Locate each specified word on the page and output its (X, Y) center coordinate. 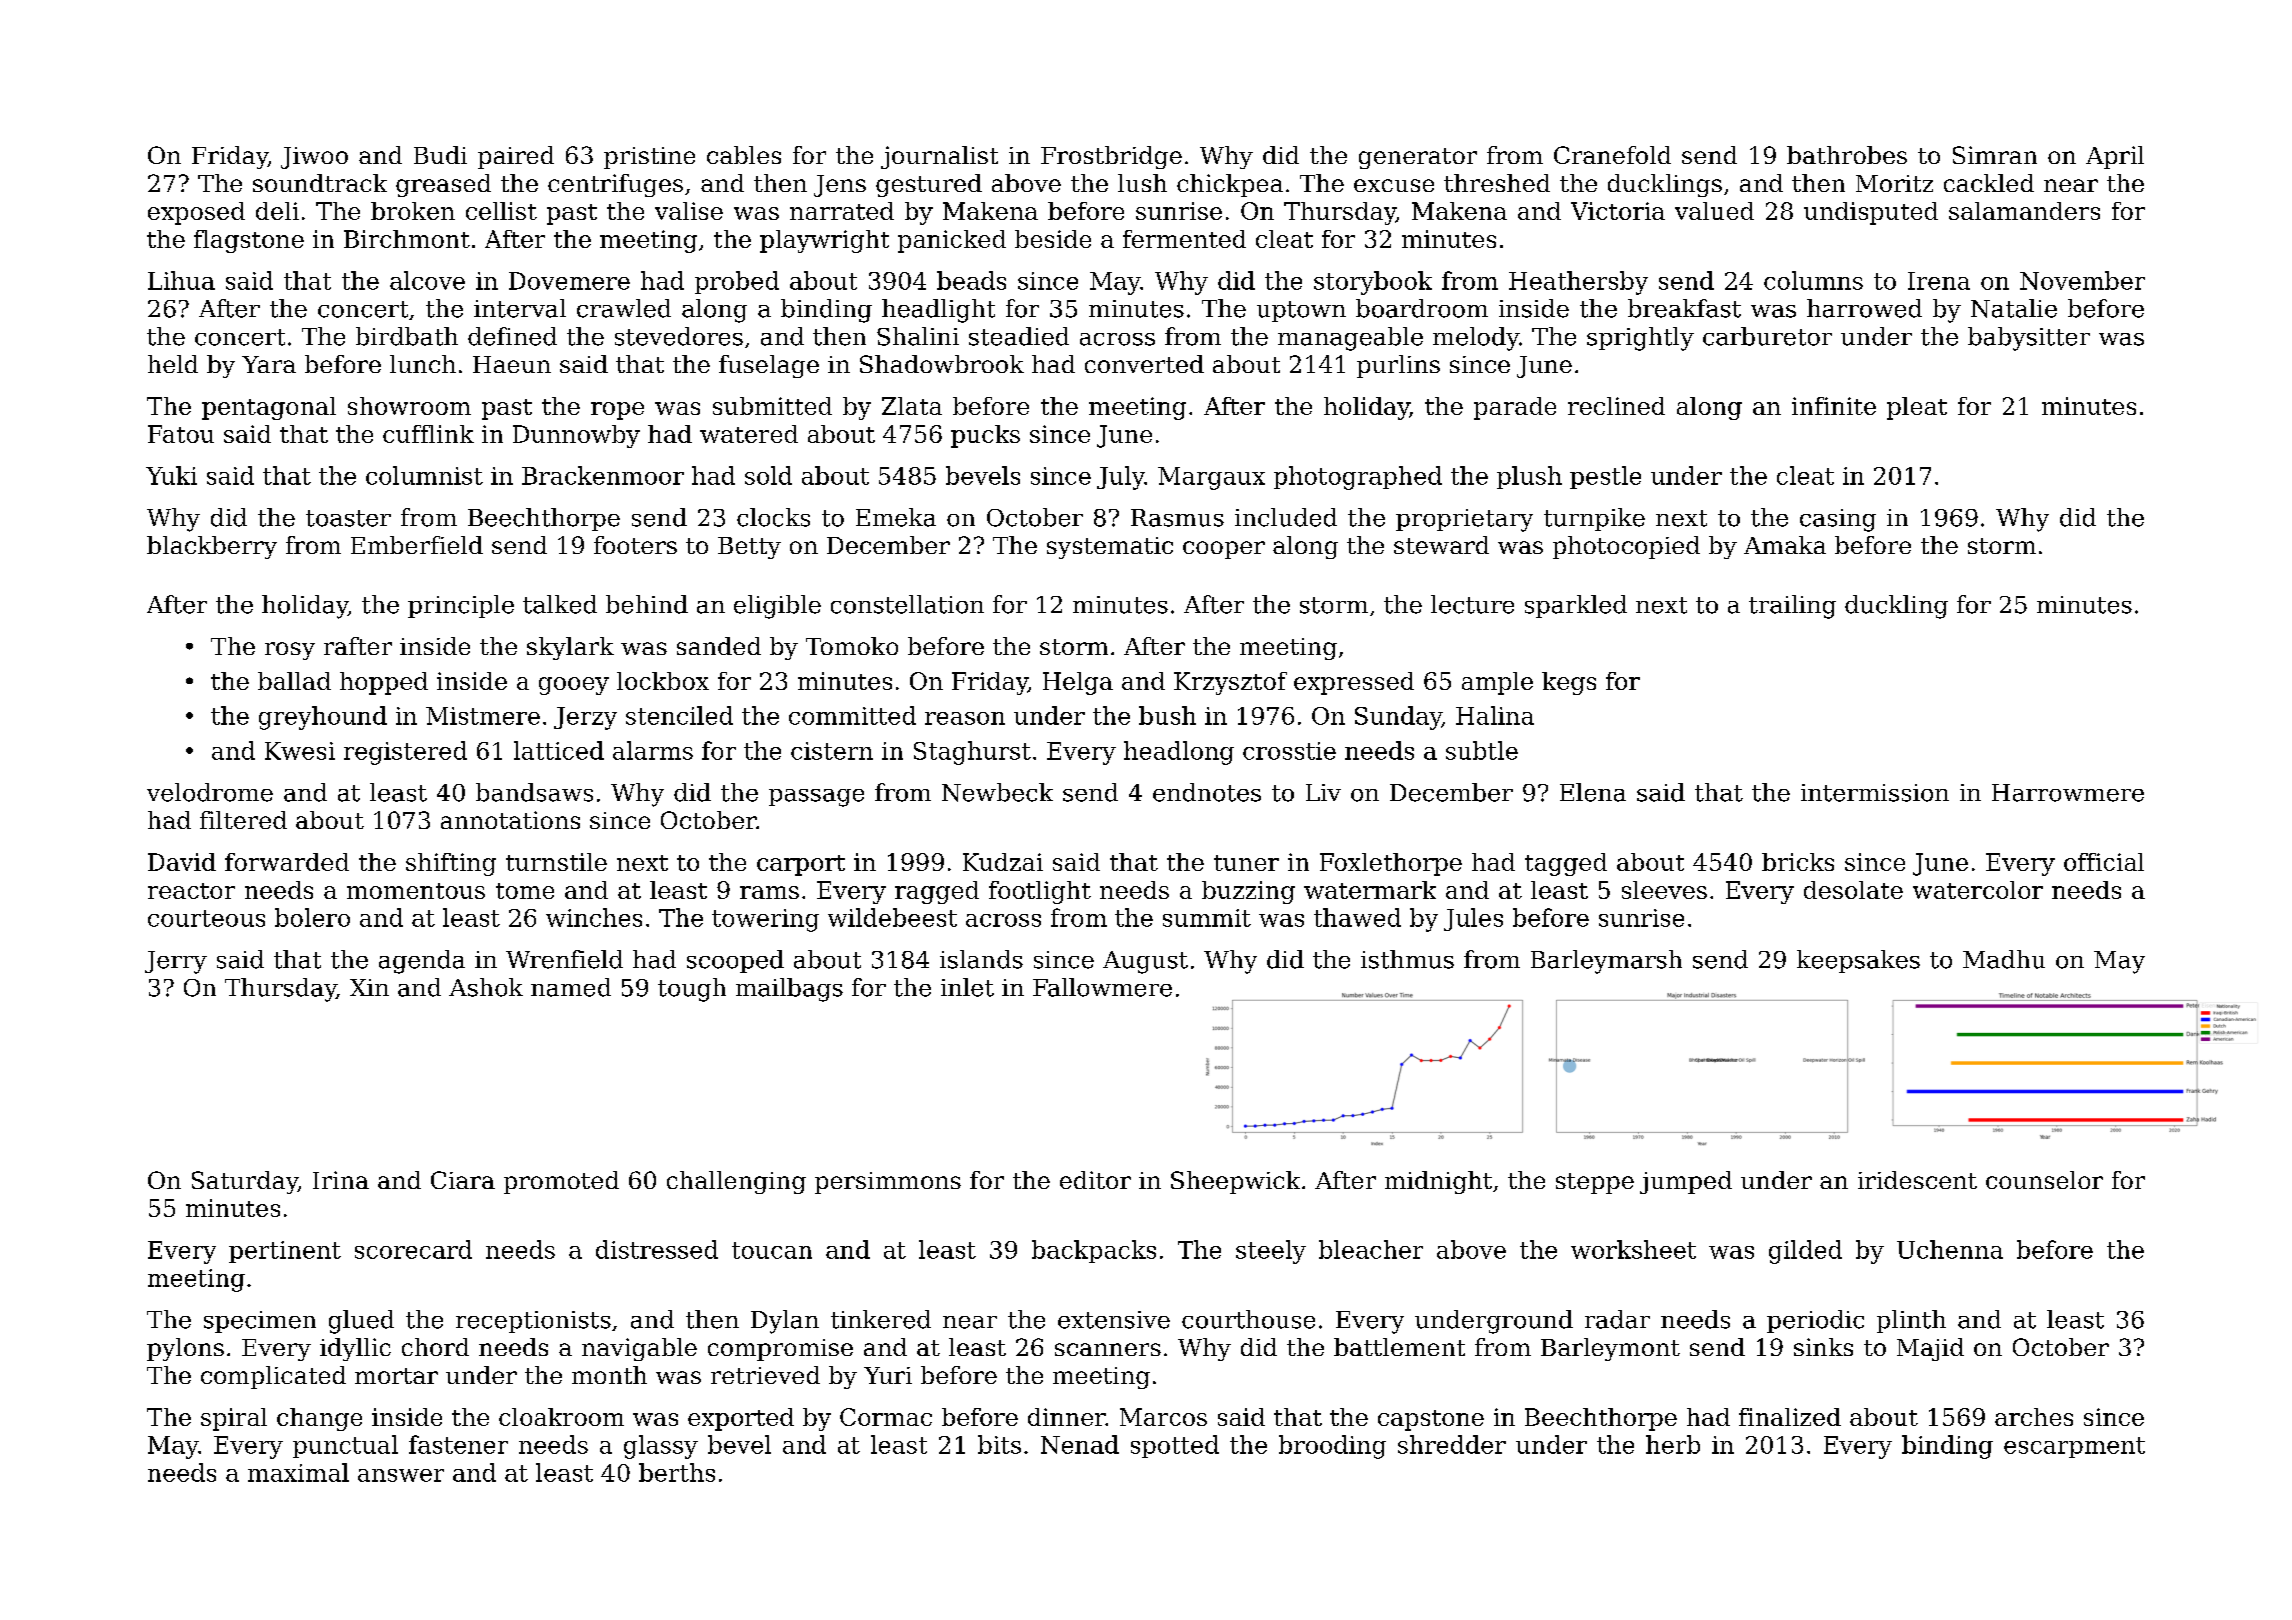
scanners (1108, 1349)
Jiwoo (314, 158)
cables (744, 155)
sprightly (1640, 339)
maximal (298, 1472)
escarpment (2074, 1447)
